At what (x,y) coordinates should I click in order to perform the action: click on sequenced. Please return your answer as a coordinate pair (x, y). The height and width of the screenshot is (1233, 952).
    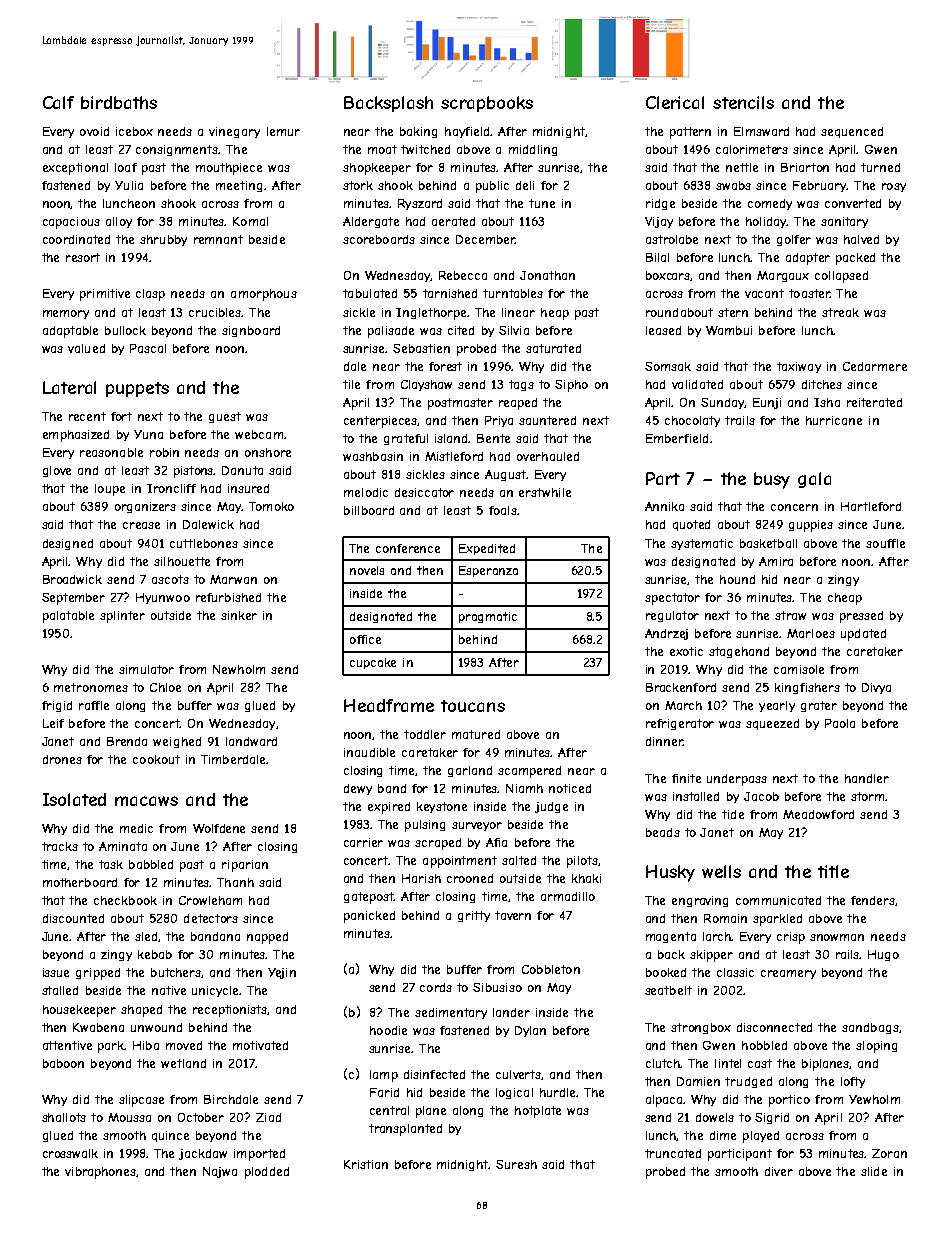
    Looking at the image, I should click on (852, 132).
